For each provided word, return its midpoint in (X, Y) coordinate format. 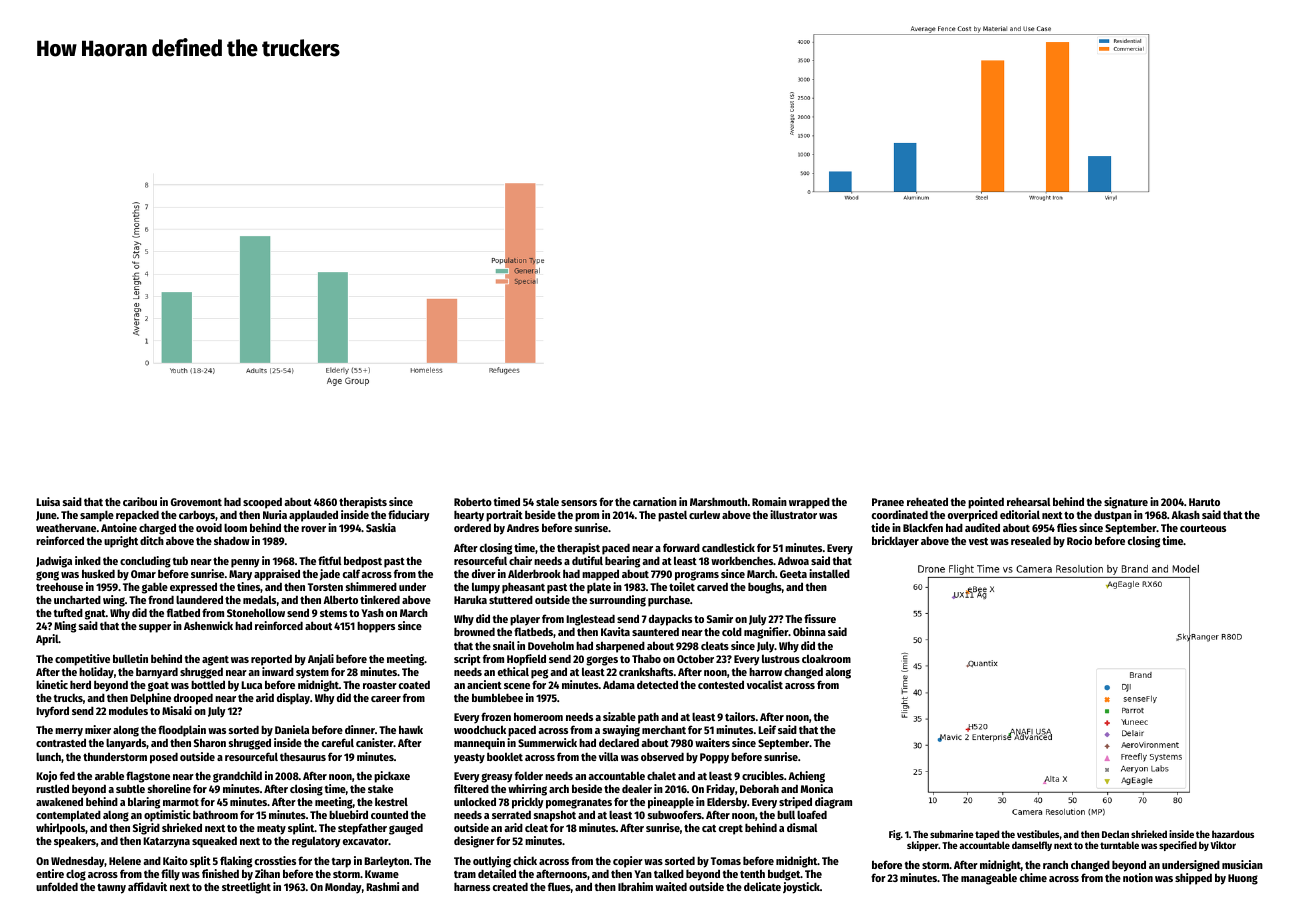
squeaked (214, 842)
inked (88, 560)
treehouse (59, 586)
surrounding (618, 601)
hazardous (1233, 834)
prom (587, 517)
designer (474, 842)
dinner (360, 729)
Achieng (806, 777)
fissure (820, 618)
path (648, 718)
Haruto (1204, 502)
